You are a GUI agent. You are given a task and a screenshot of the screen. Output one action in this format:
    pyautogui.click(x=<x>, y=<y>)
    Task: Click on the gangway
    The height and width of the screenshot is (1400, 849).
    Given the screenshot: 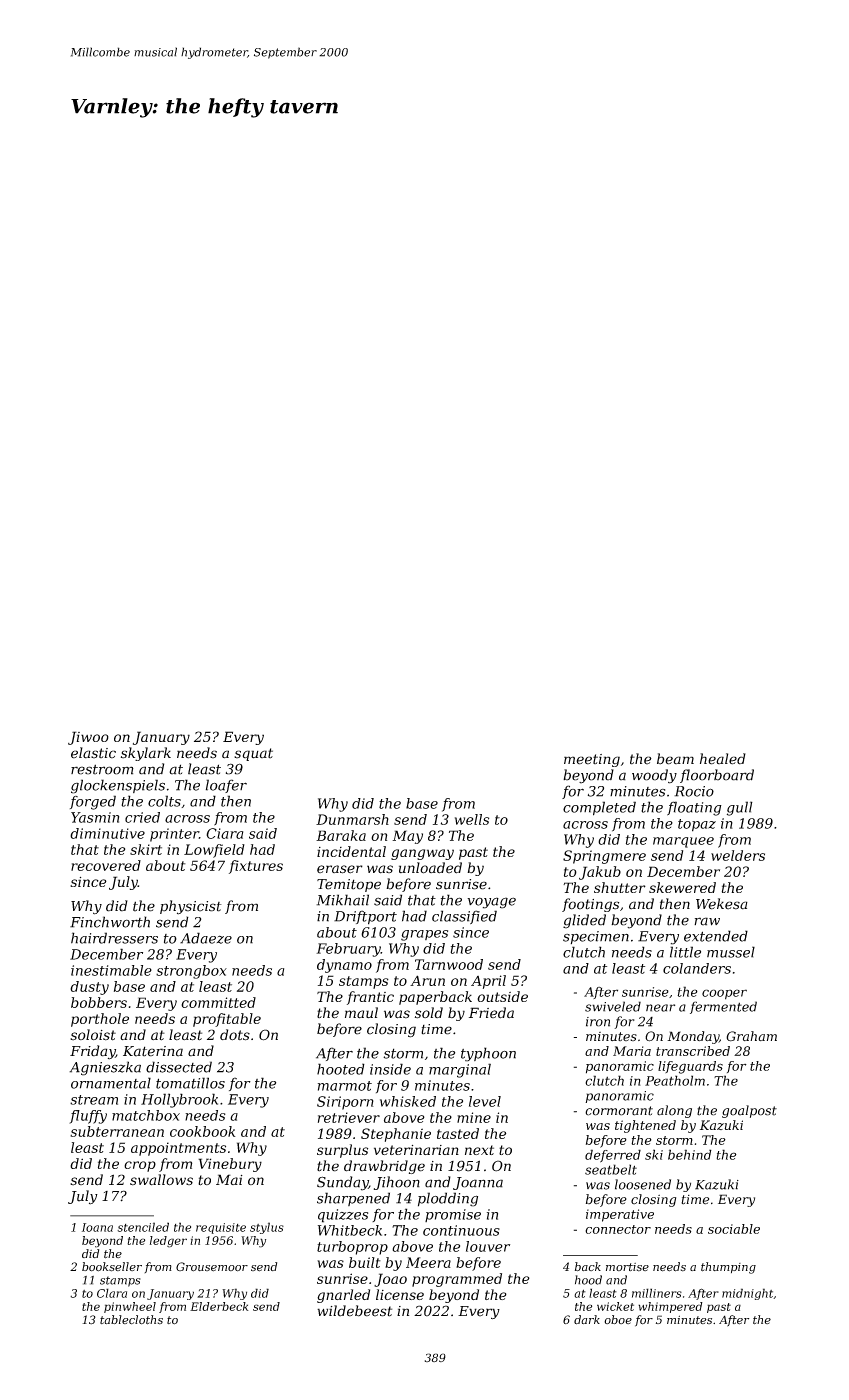 What is the action you would take?
    pyautogui.click(x=422, y=854)
